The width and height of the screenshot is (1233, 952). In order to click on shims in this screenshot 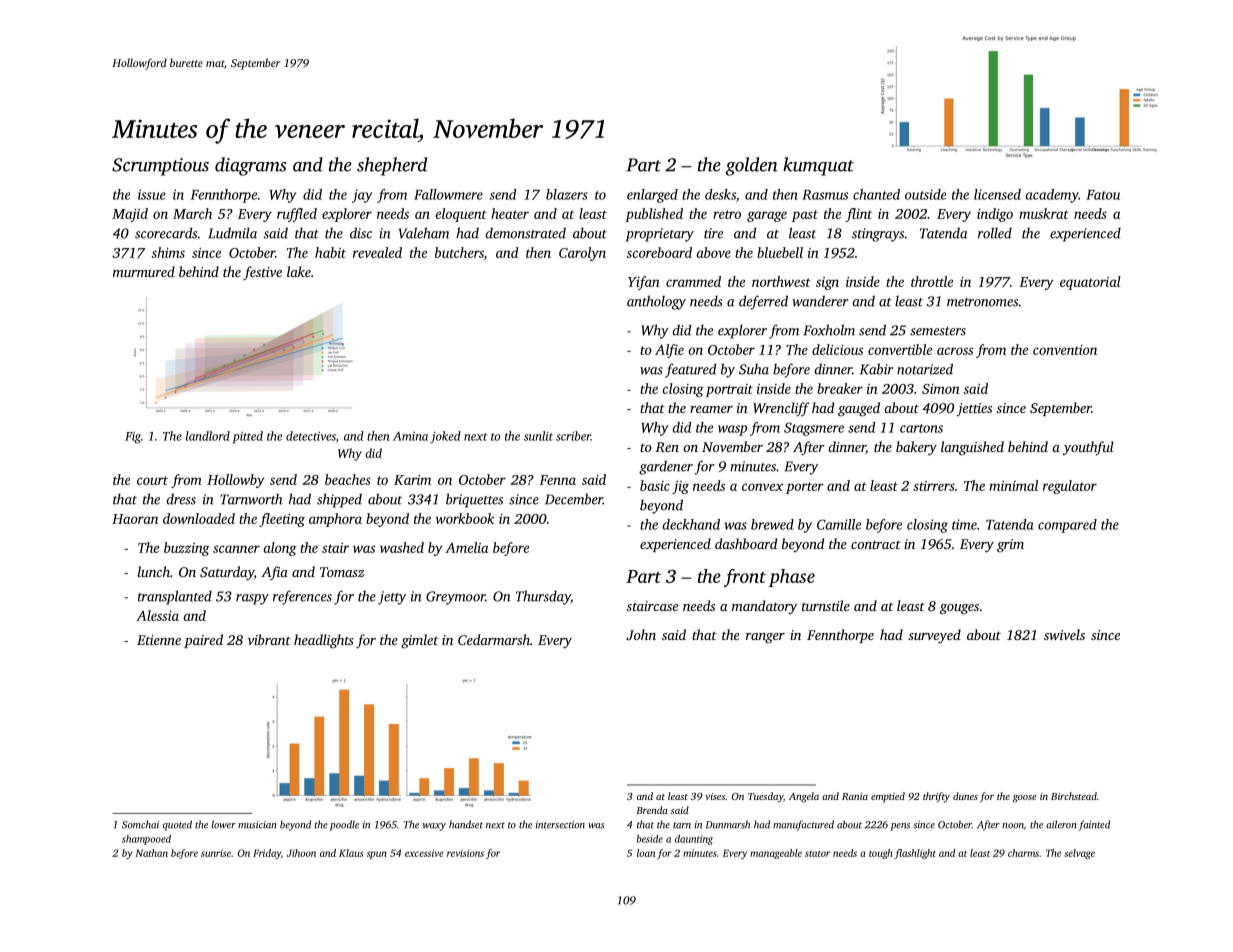, I will do `click(168, 252)`.
